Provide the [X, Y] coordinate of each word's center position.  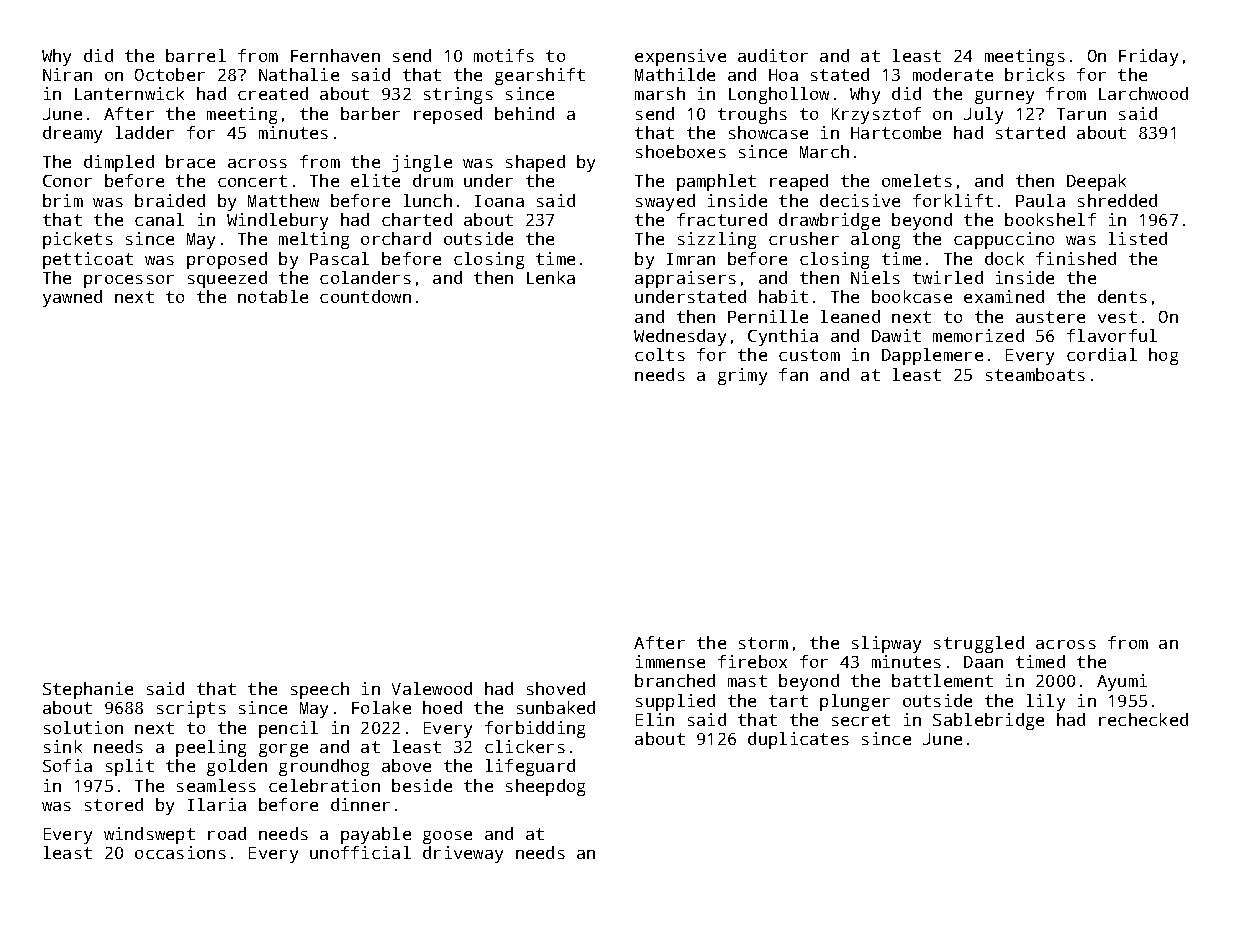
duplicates [798, 740]
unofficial [360, 852]
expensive [680, 57]
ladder [145, 132]
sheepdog [545, 787]
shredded [1117, 200]
